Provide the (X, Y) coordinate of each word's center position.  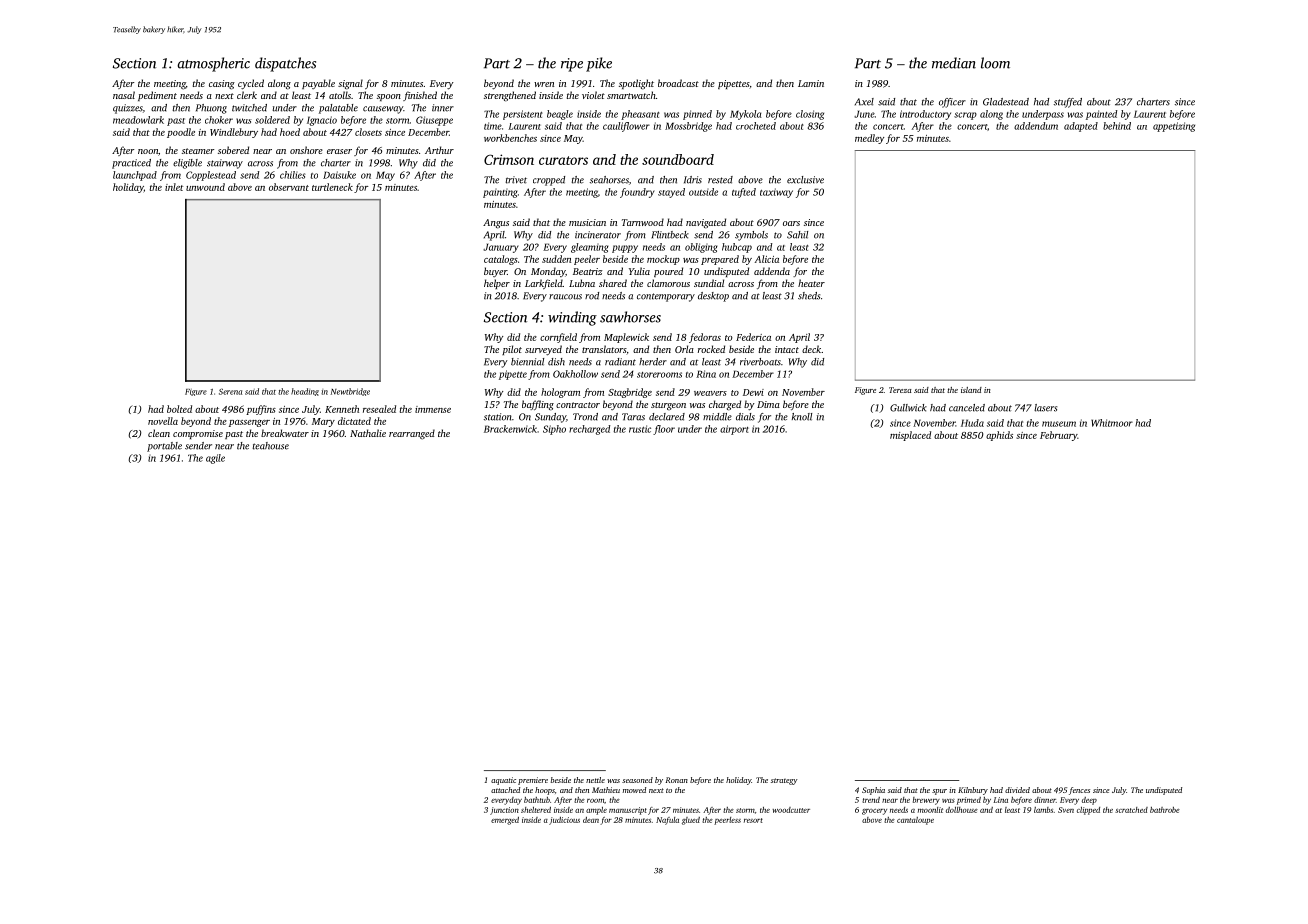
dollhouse (962, 810)
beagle (560, 115)
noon (148, 151)
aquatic (503, 781)
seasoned (637, 780)
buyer (495, 272)
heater (811, 283)
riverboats (760, 362)
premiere (533, 781)
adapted (1081, 127)
